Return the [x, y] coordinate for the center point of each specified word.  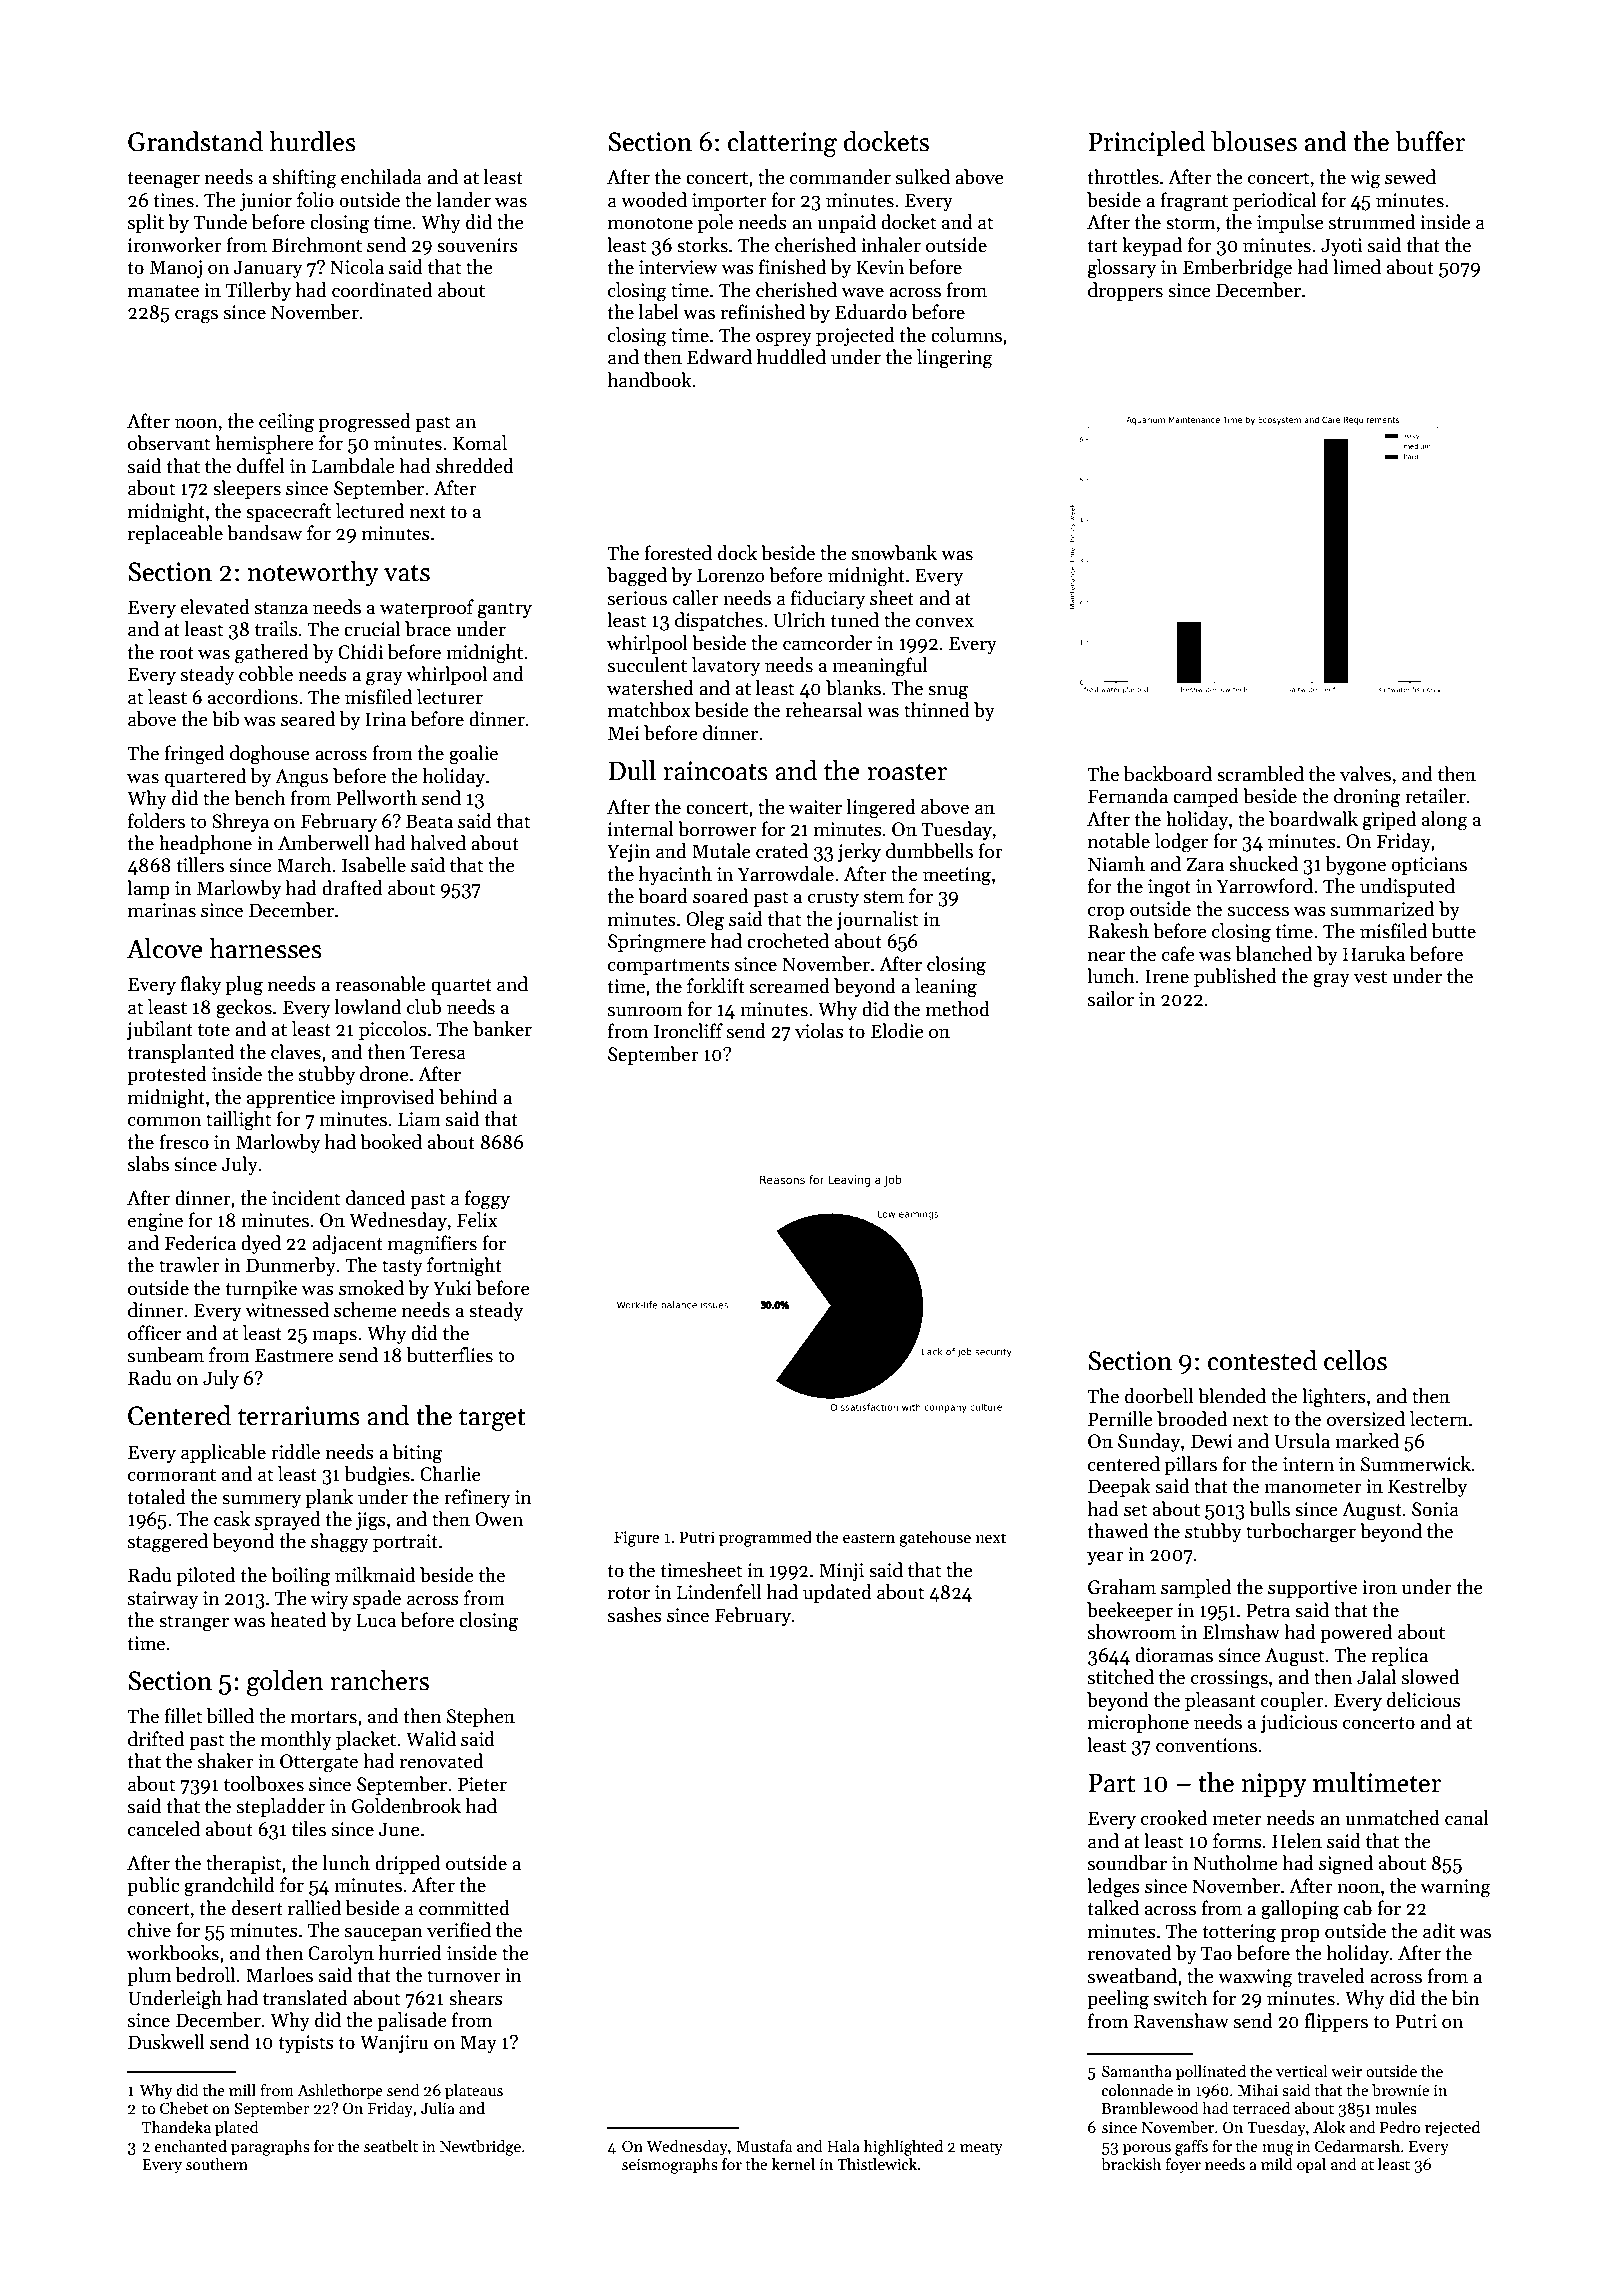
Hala [843, 2146]
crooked [1174, 1818]
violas [819, 1031]
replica [1399, 1656]
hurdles [313, 141]
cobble [266, 674]
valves [1365, 774]
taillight [238, 1121]
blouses [1254, 141]
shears [476, 1998]
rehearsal [823, 710]
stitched [1121, 1677]
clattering [782, 144]
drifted [156, 1739]
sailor [1111, 999]
